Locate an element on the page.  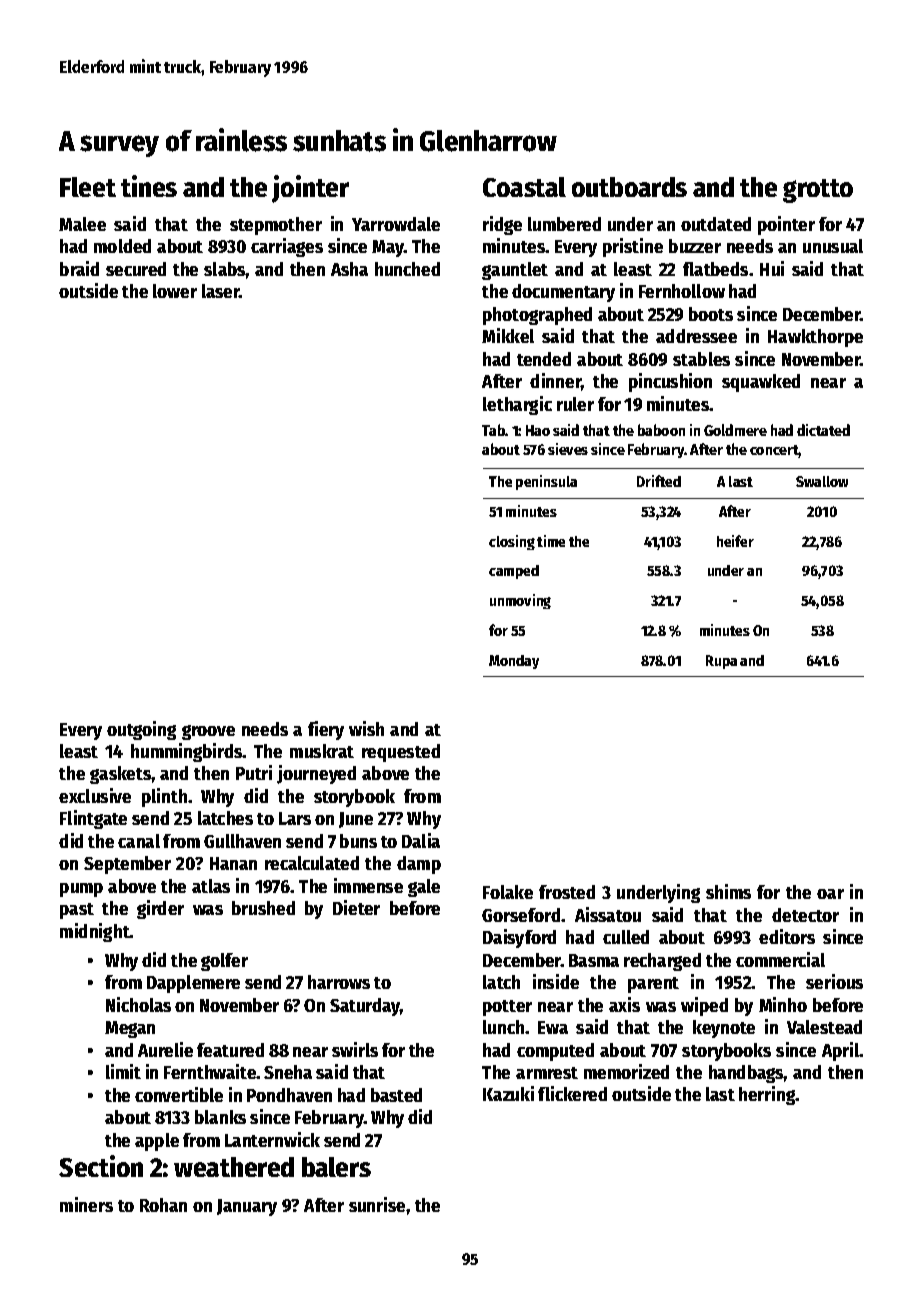
Rupa is located at coordinates (721, 662).
